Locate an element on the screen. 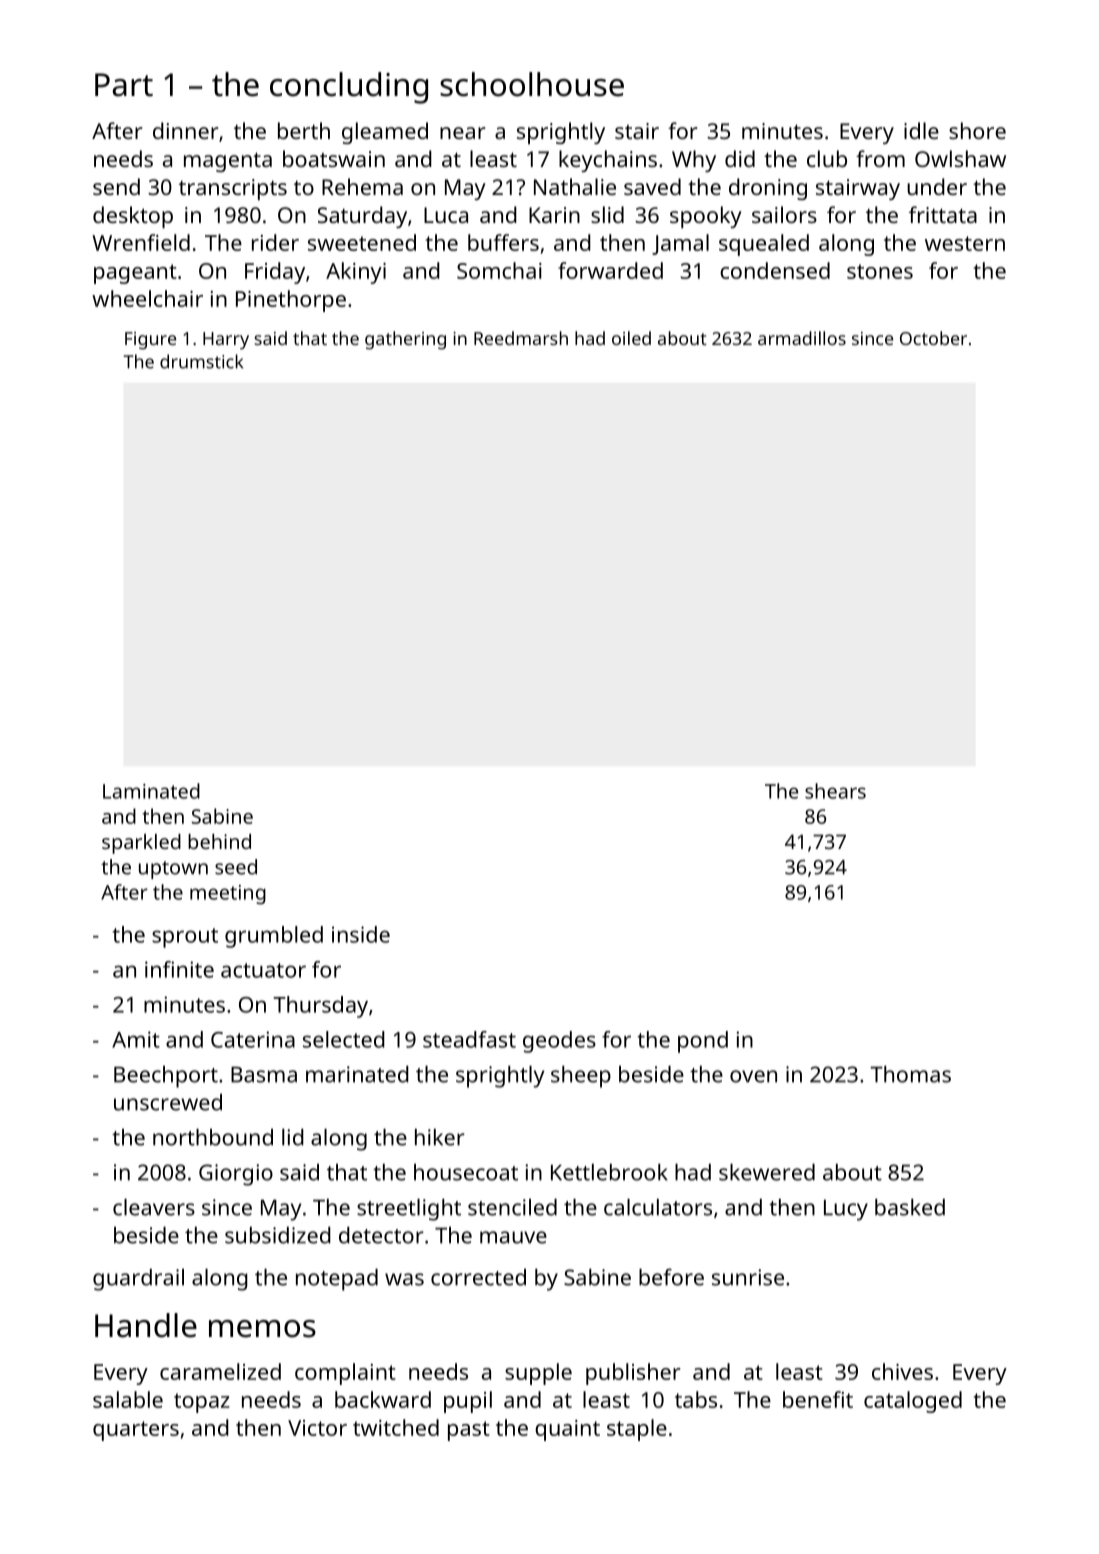 The image size is (1099, 1554). Lucy is located at coordinates (846, 1210).
